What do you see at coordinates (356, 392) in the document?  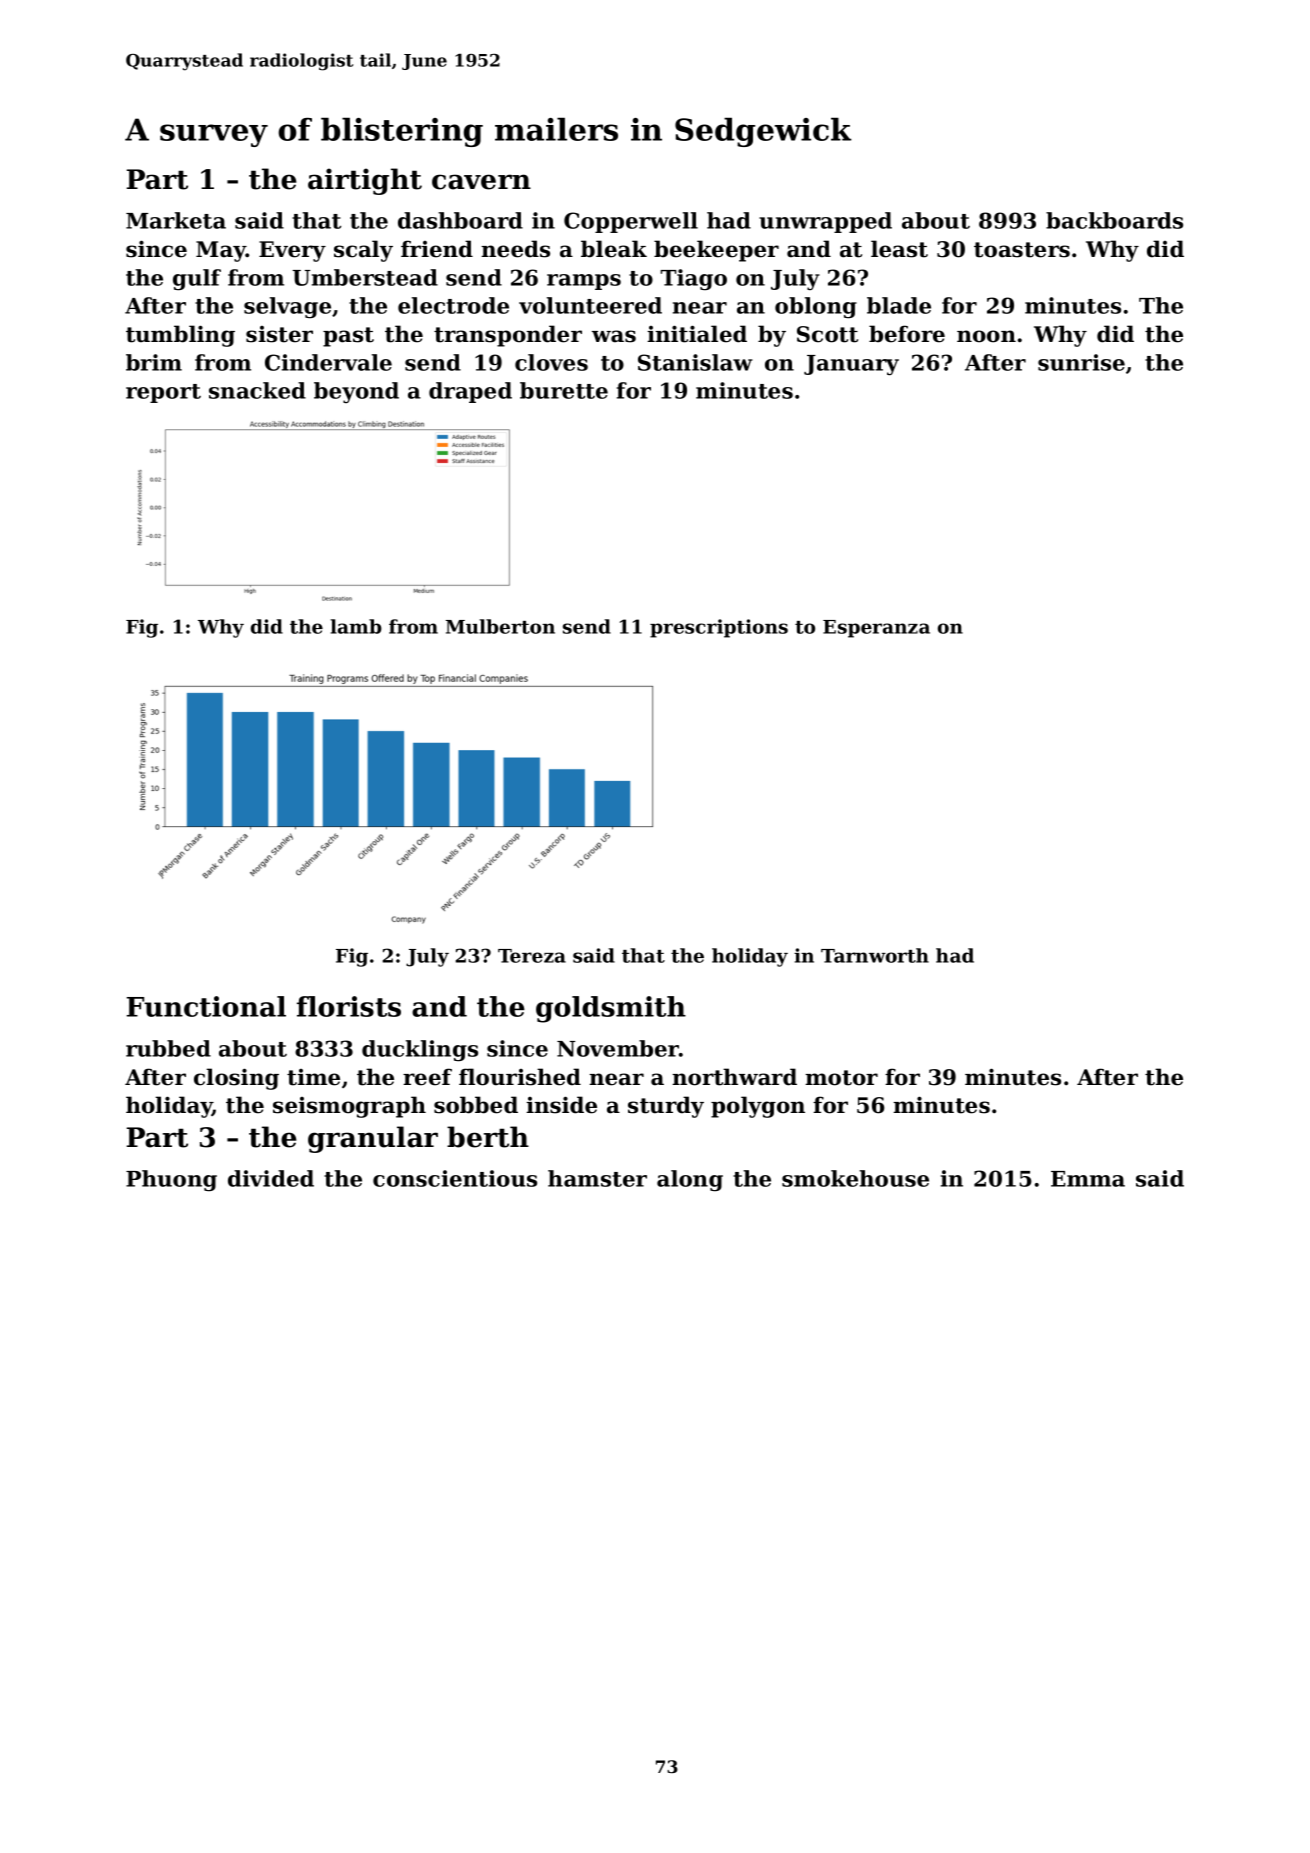 I see `beyond` at bounding box center [356, 392].
